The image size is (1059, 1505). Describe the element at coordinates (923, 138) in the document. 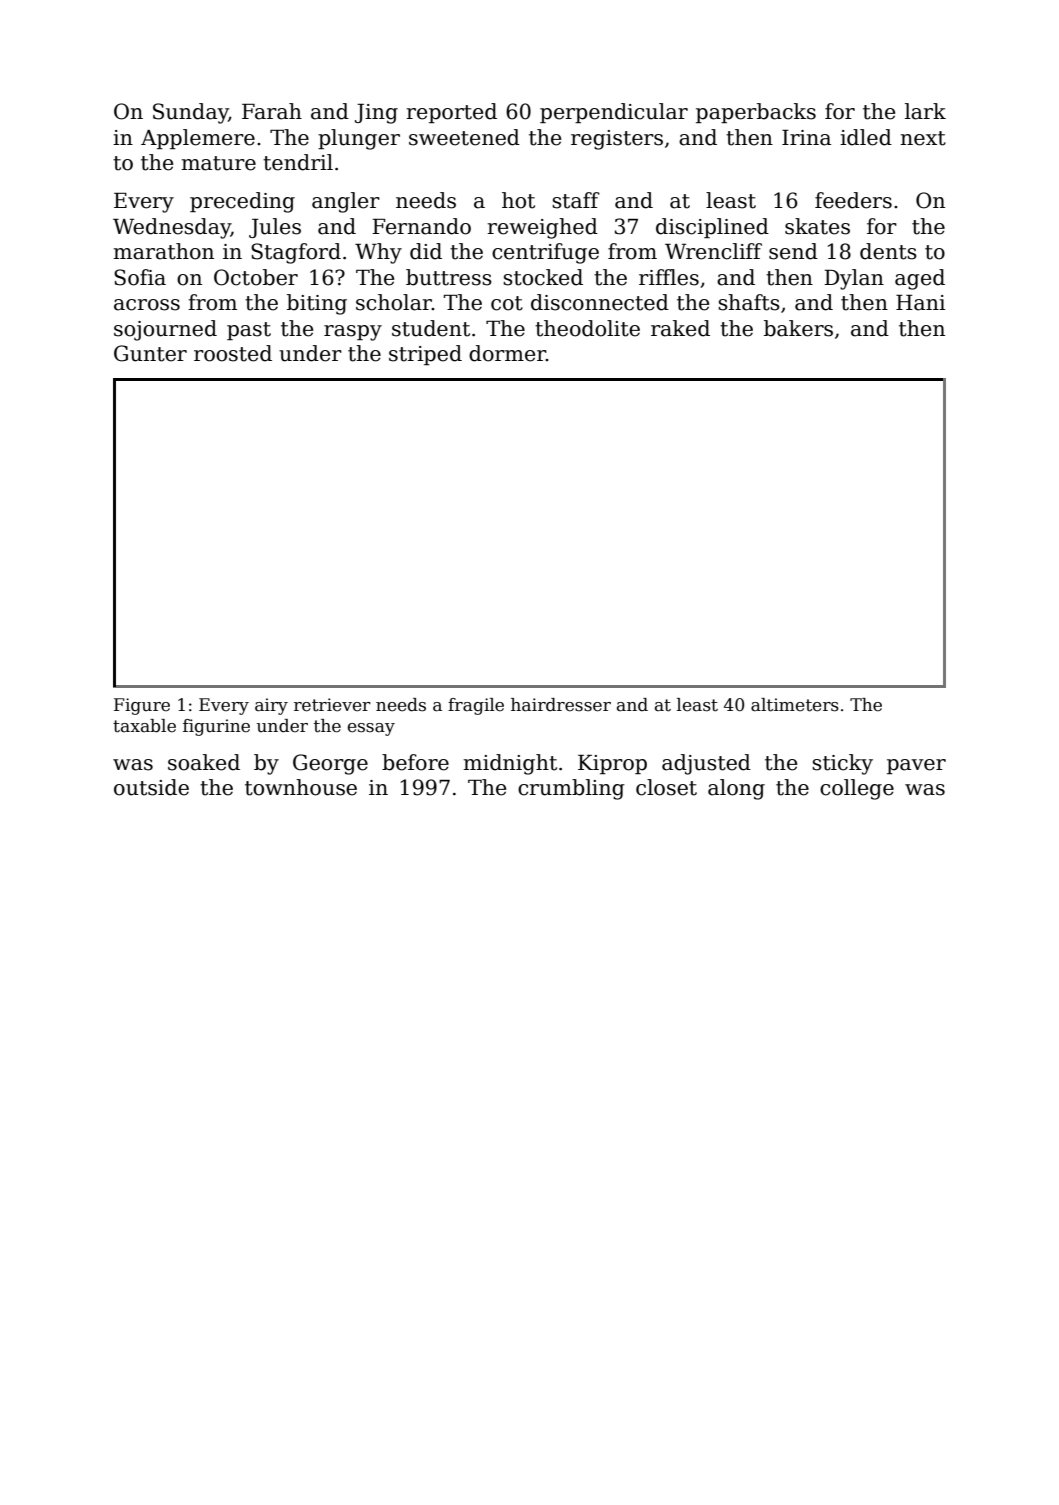

I see `next` at that location.
